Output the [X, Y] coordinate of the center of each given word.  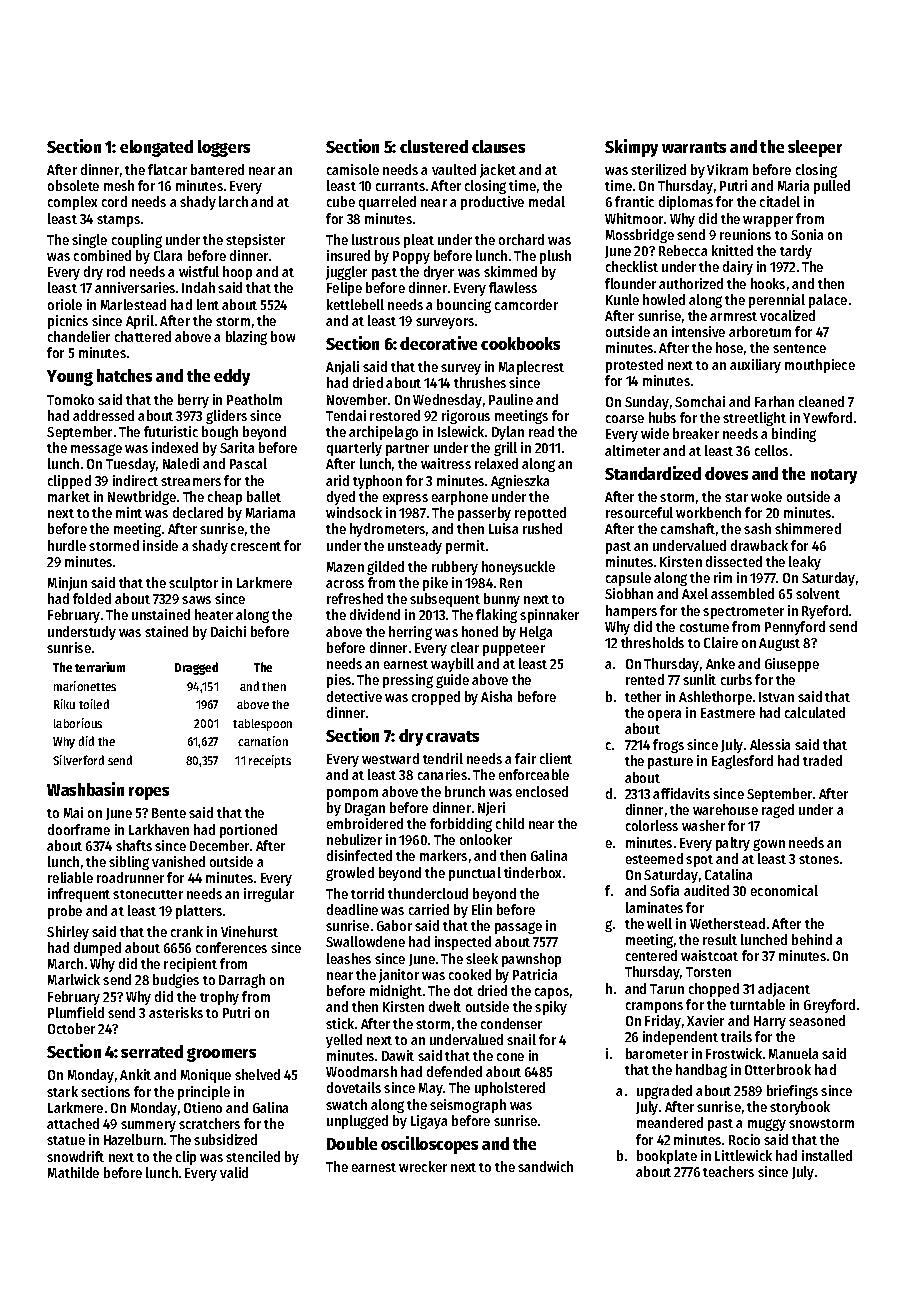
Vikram [727, 169]
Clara [168, 255]
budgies [176, 981]
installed [827, 1155]
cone [510, 1057]
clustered [434, 146]
